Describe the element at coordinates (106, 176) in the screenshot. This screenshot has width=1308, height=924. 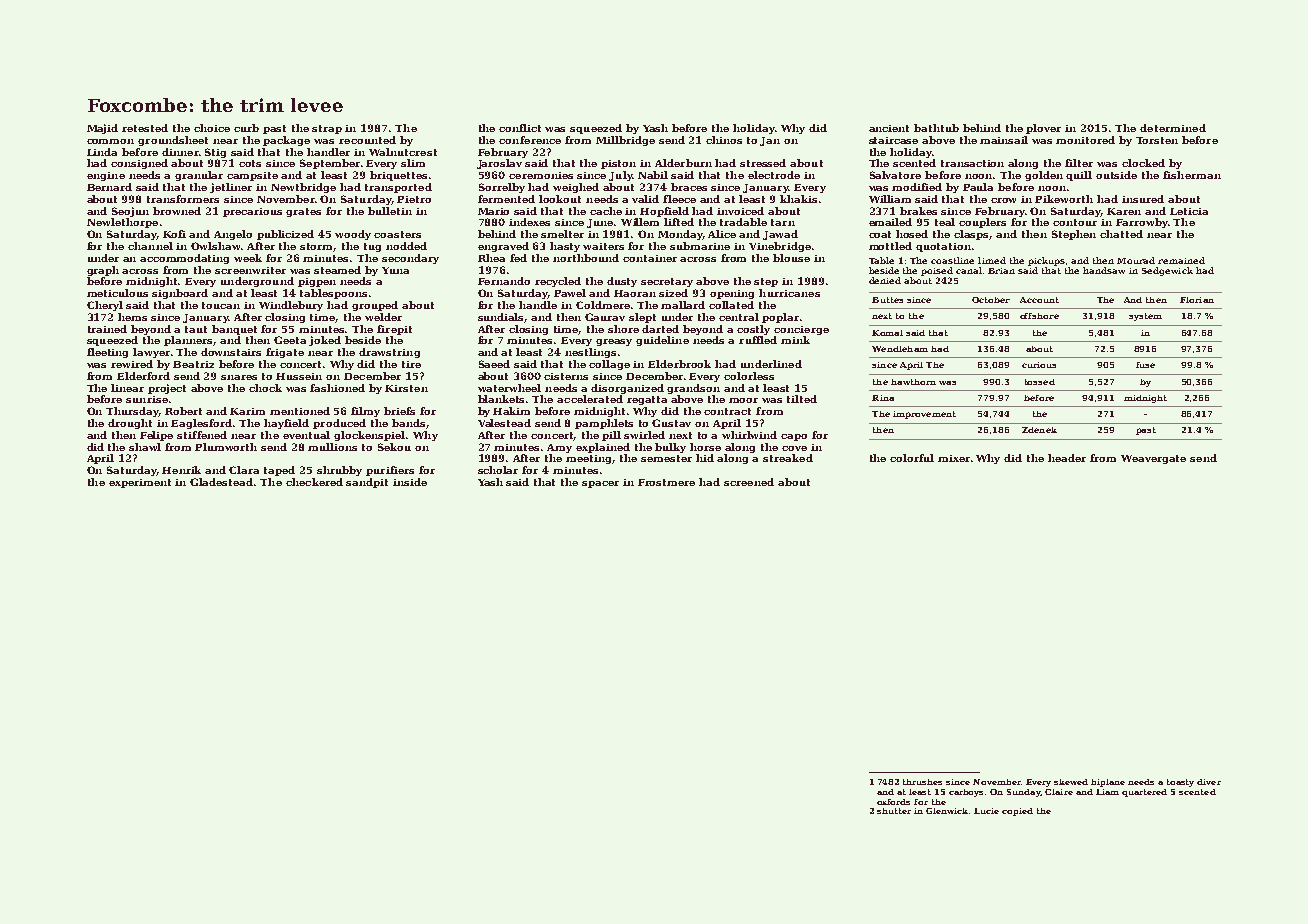
I see `engine` at that location.
